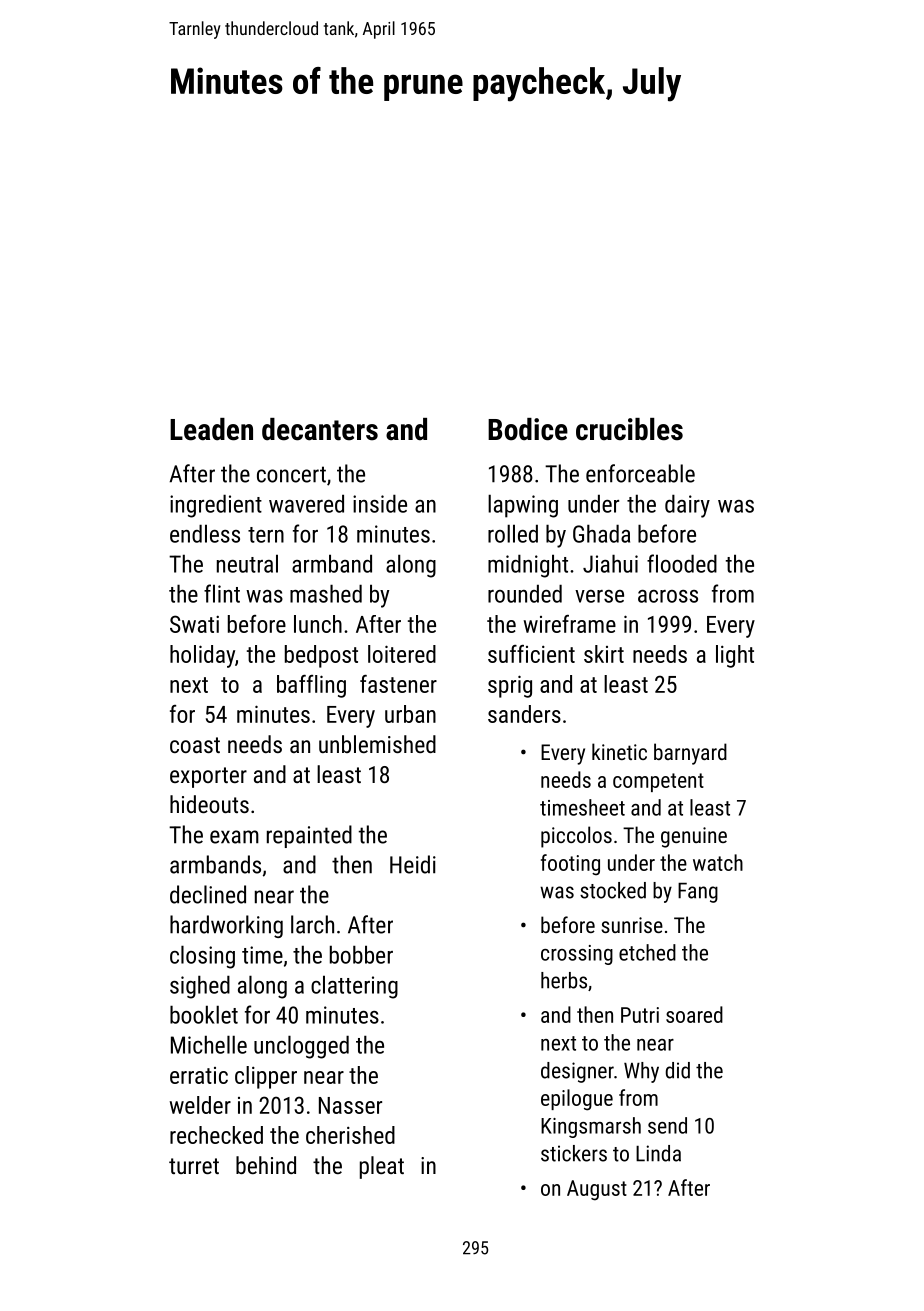 The height and width of the screenshot is (1311, 924). What do you see at coordinates (629, 429) in the screenshot?
I see `crucibles` at bounding box center [629, 429].
